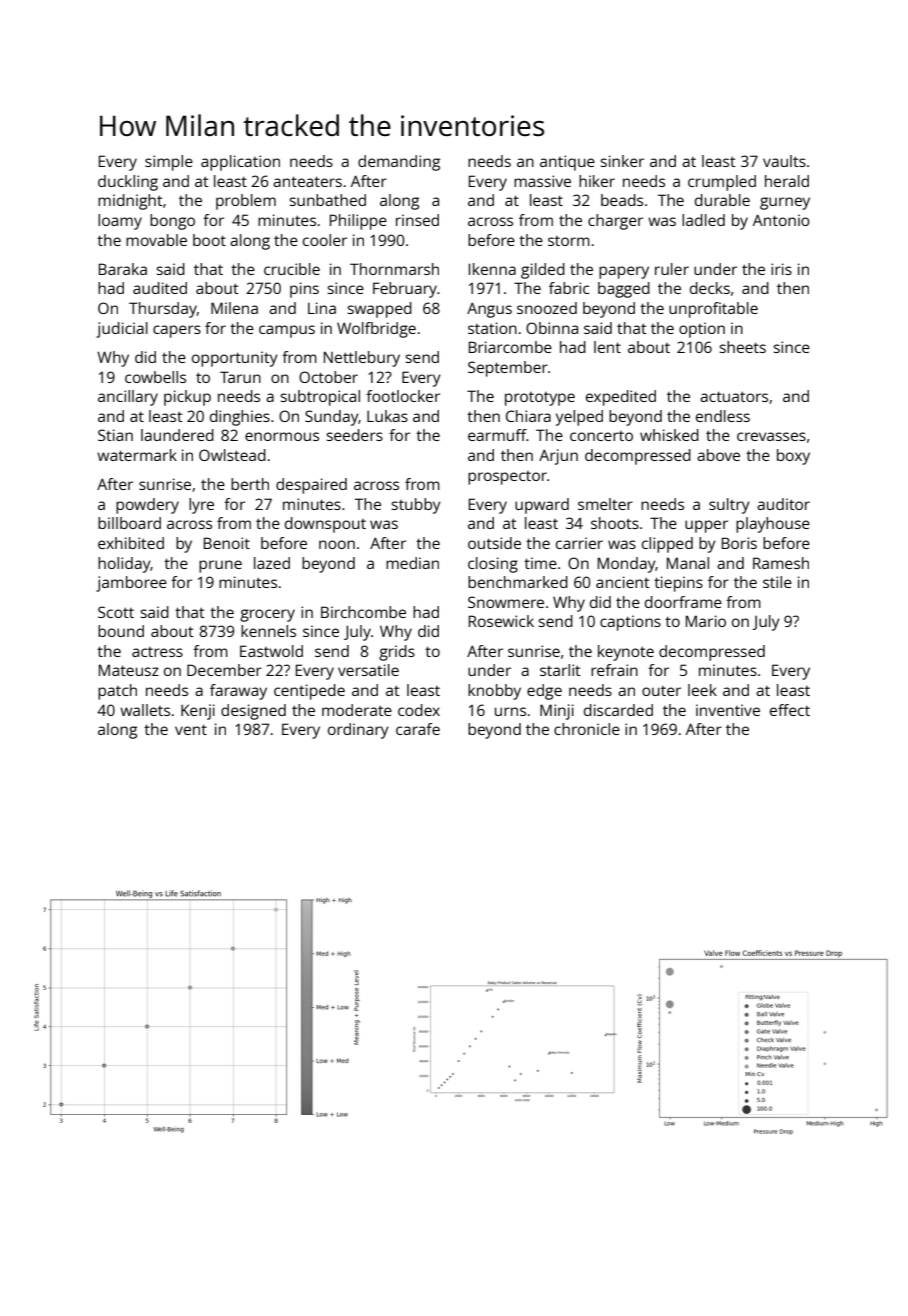 The image size is (908, 1316). I want to click on application, so click(240, 163).
